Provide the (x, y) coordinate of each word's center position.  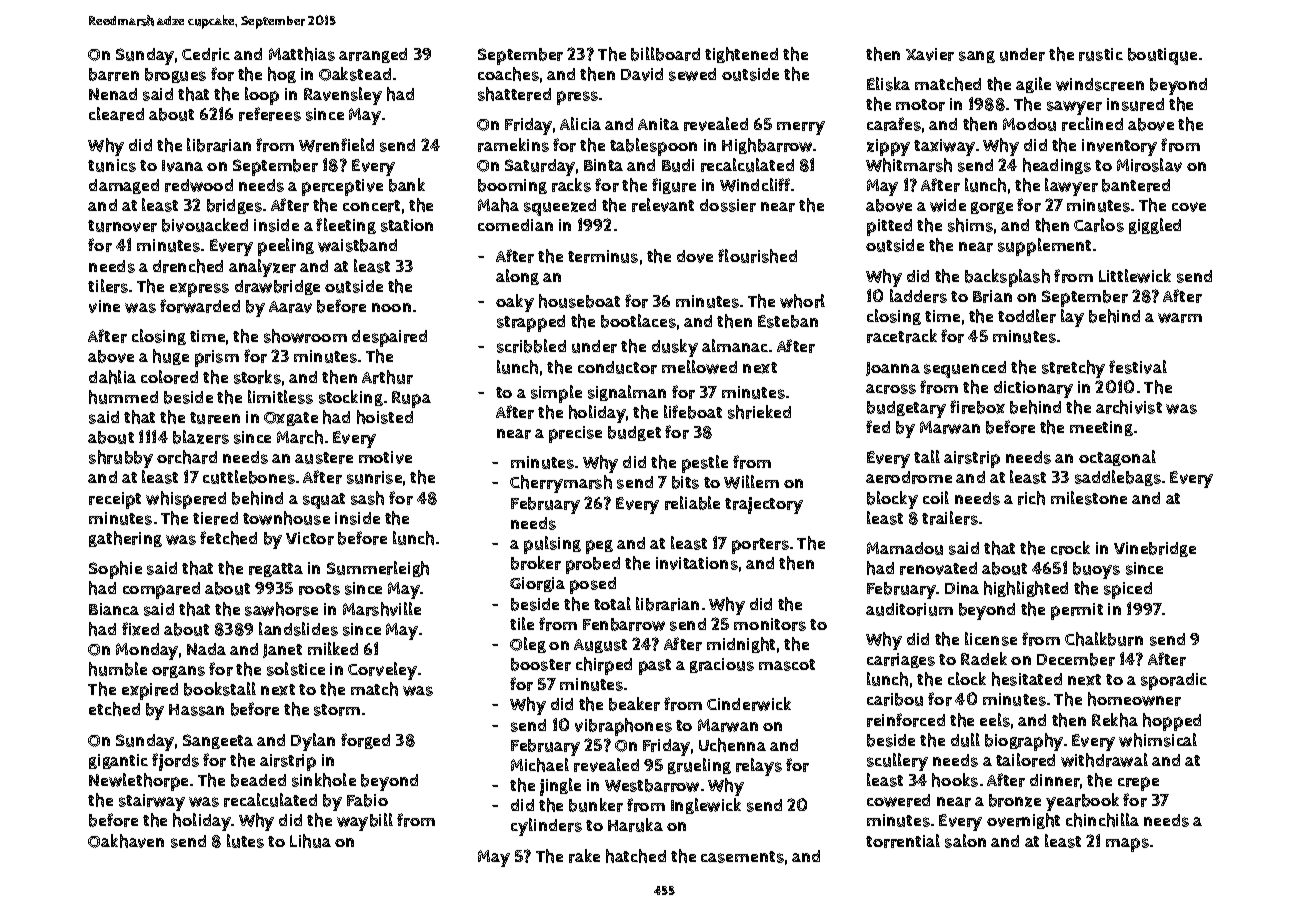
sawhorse (281, 609)
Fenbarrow (624, 624)
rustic (1101, 54)
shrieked (759, 412)
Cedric (206, 54)
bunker (596, 805)
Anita (658, 124)
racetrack (902, 336)
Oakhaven (126, 841)
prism (217, 358)
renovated (938, 568)
